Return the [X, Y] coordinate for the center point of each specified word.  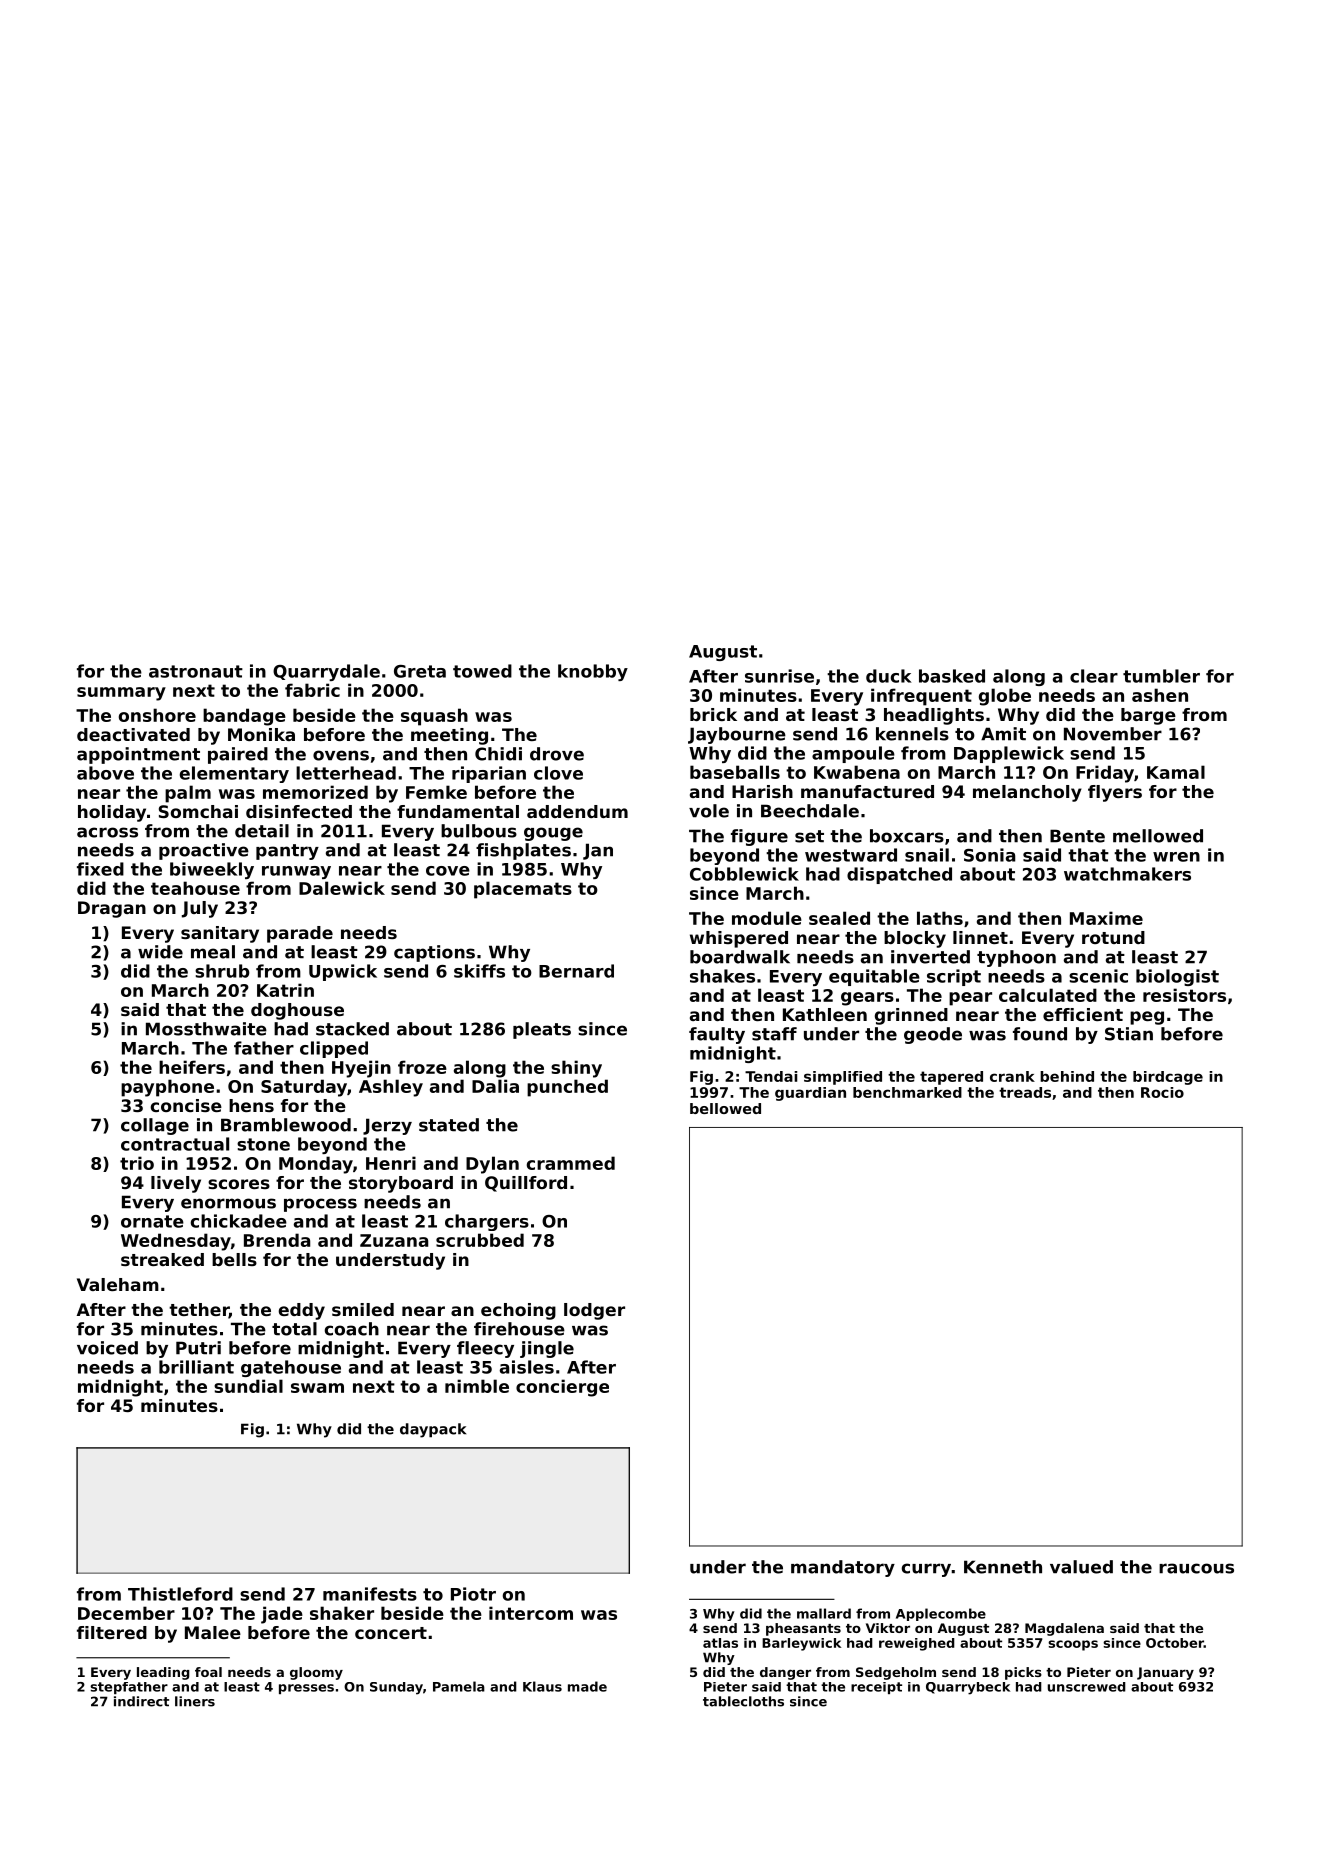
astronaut [196, 671]
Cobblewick [744, 874]
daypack [433, 1430]
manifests [370, 1594]
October [1175, 1643]
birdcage [1168, 1078]
